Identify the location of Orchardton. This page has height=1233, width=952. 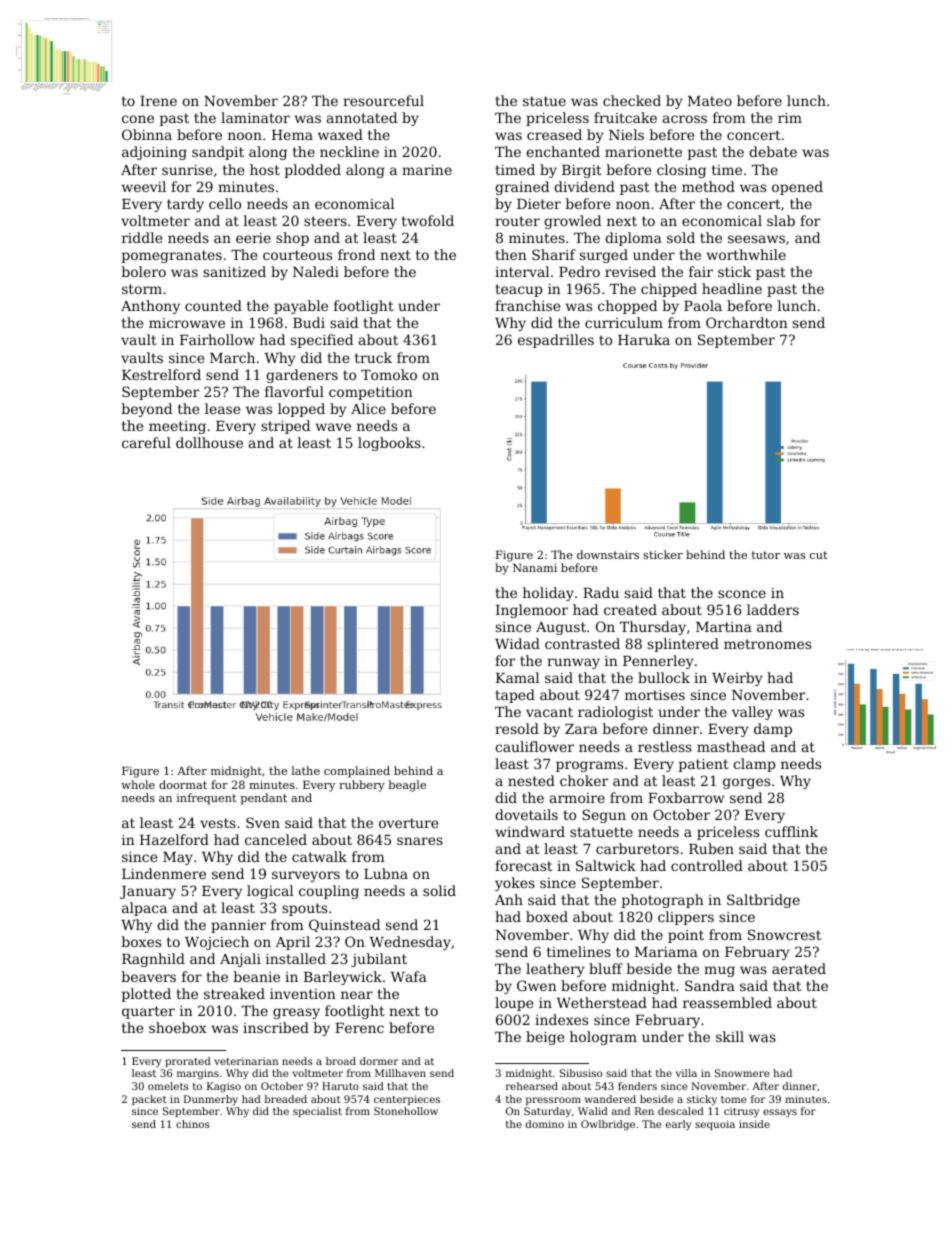
(747, 322).
